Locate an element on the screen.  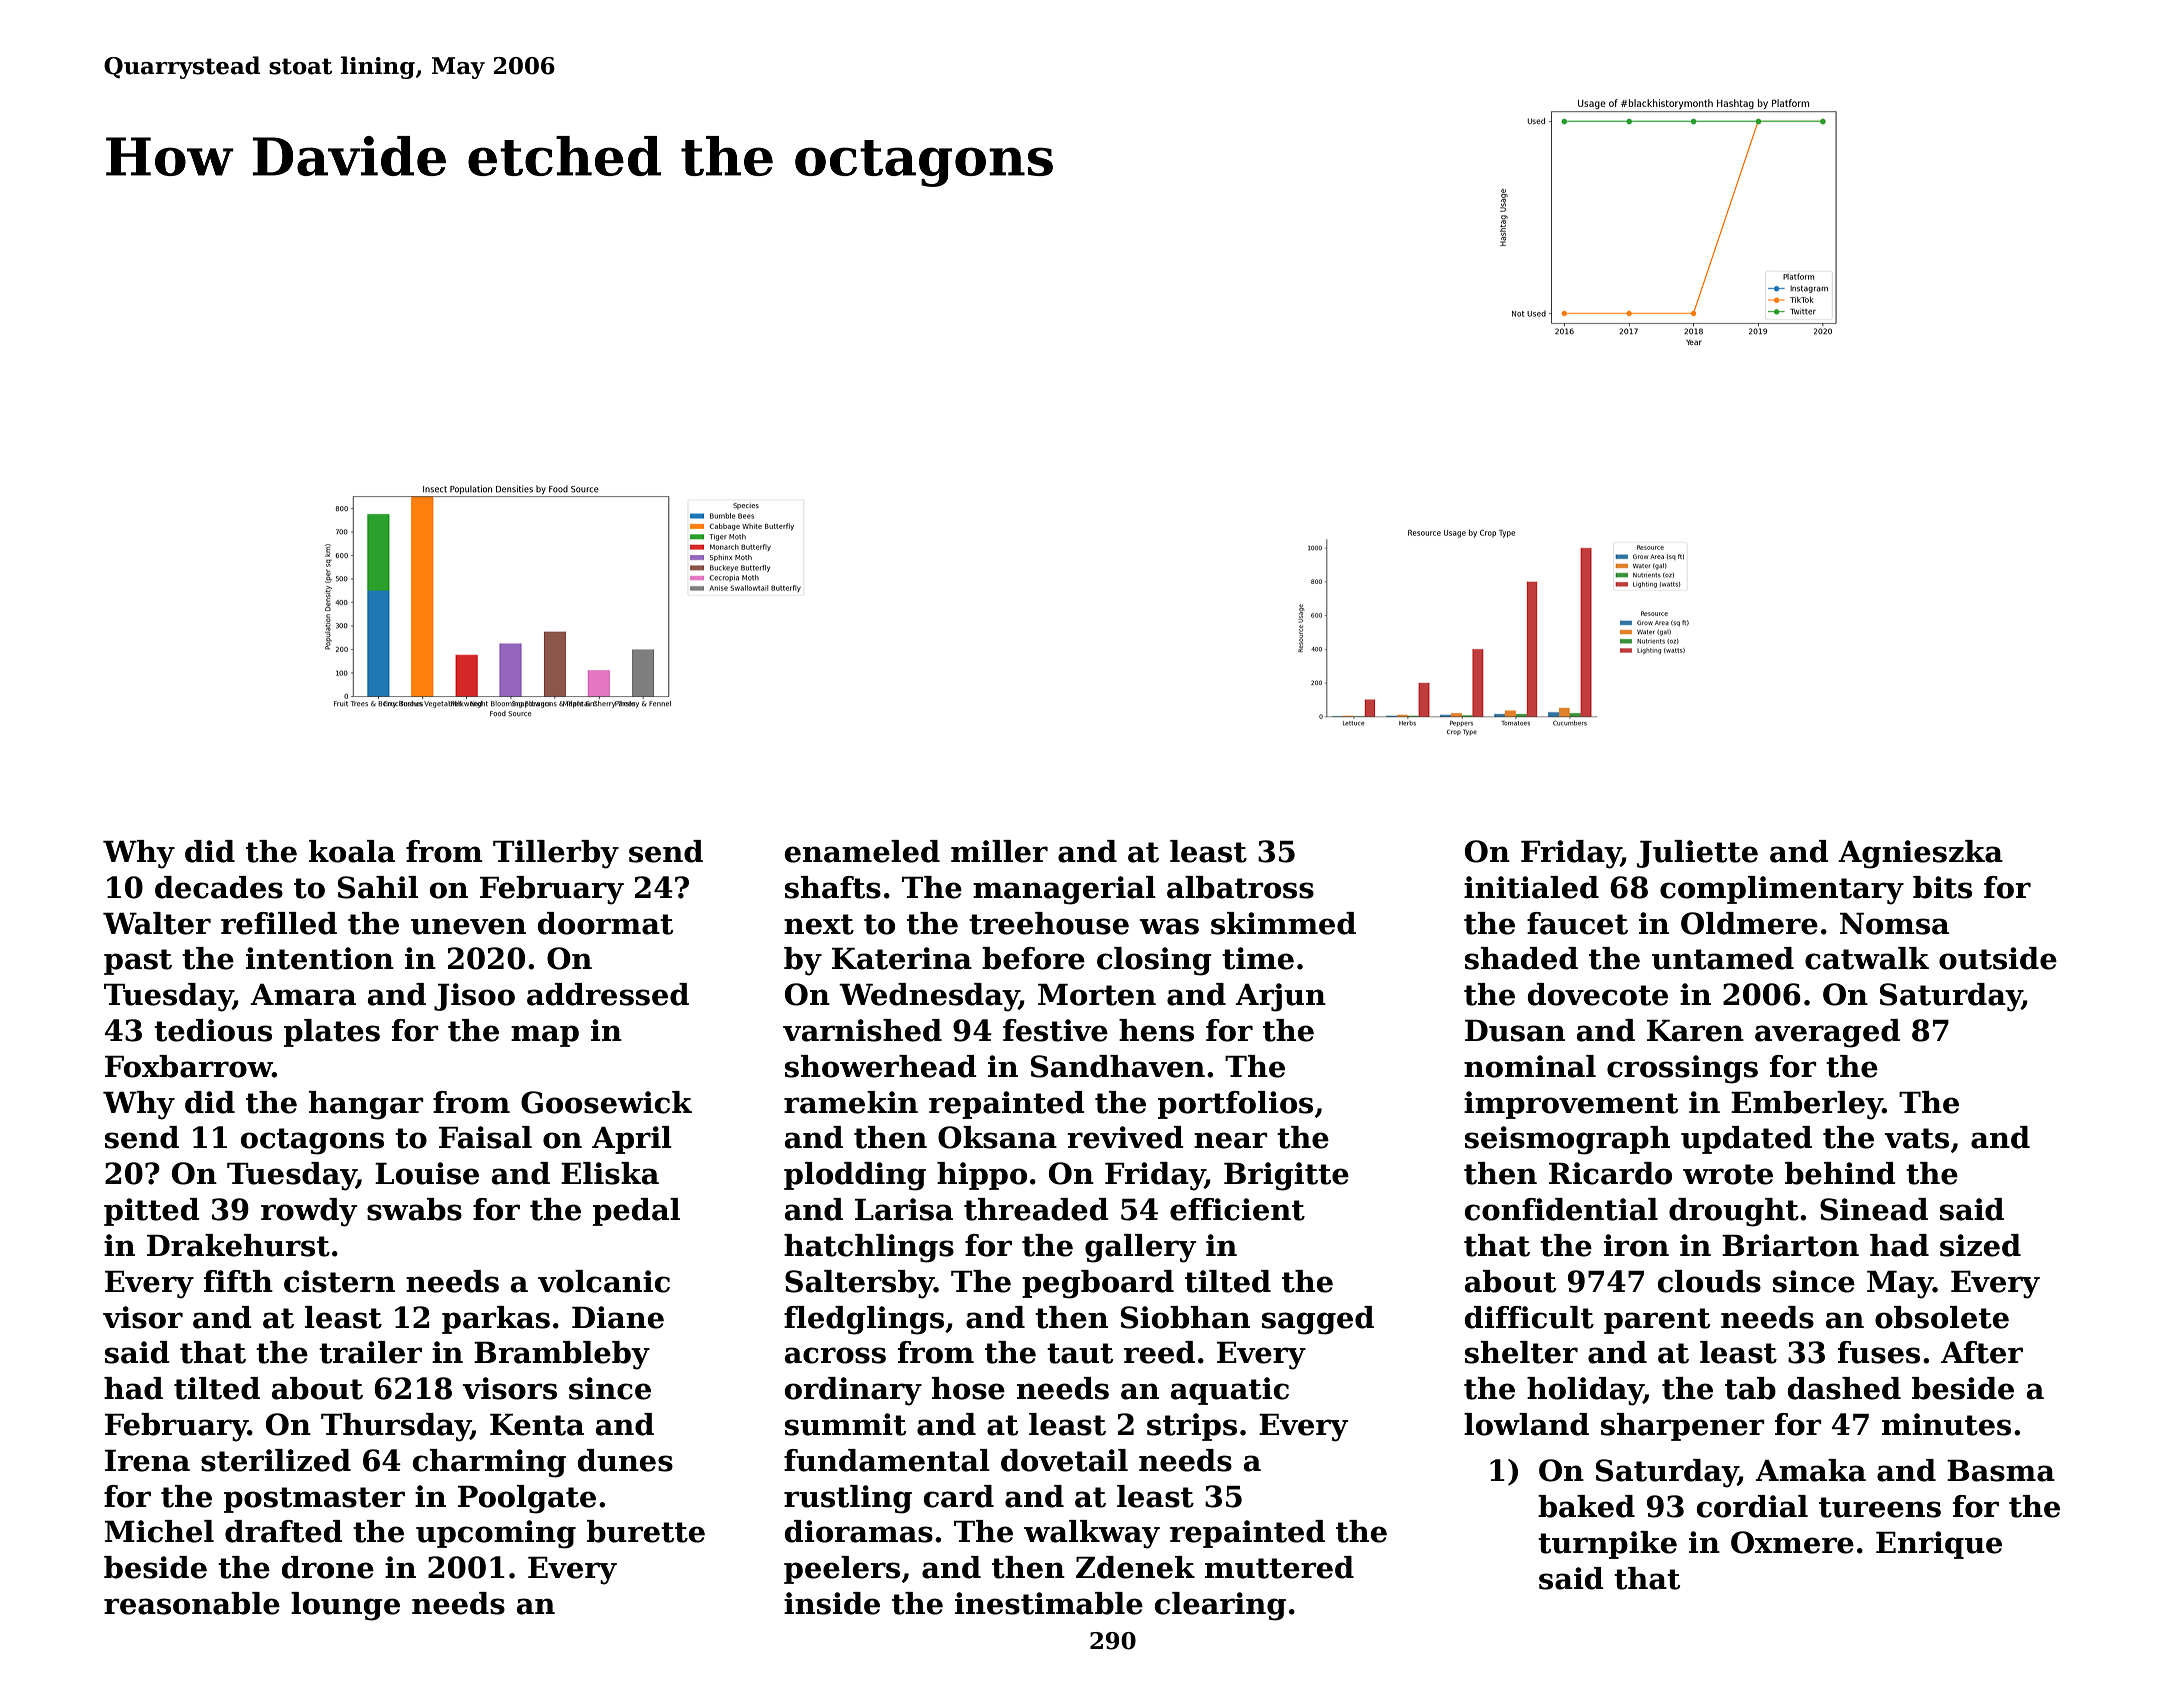
muttered is located at coordinates (1279, 1567).
